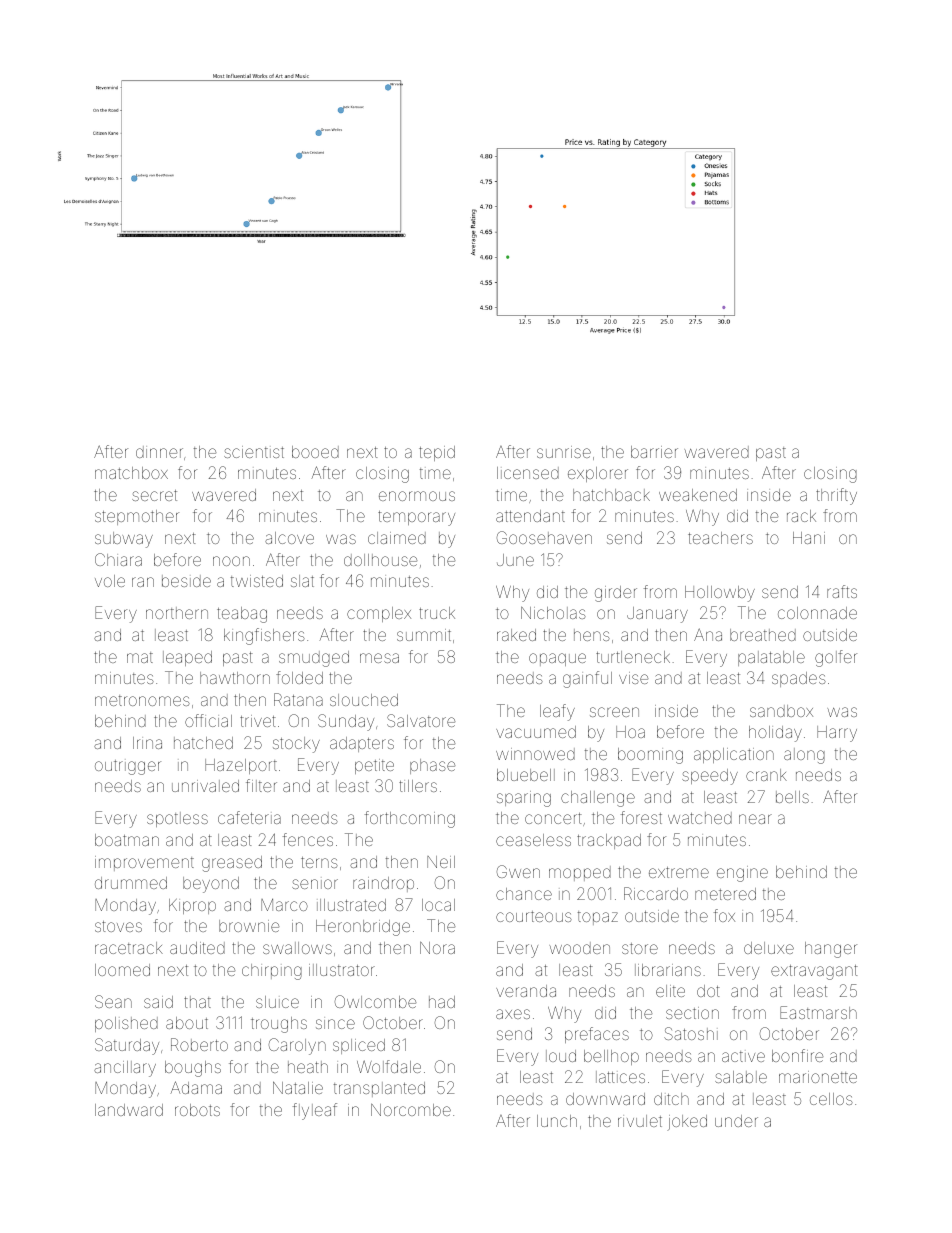 The image size is (952, 1233). What do you see at coordinates (397, 538) in the image?
I see `claimed` at bounding box center [397, 538].
